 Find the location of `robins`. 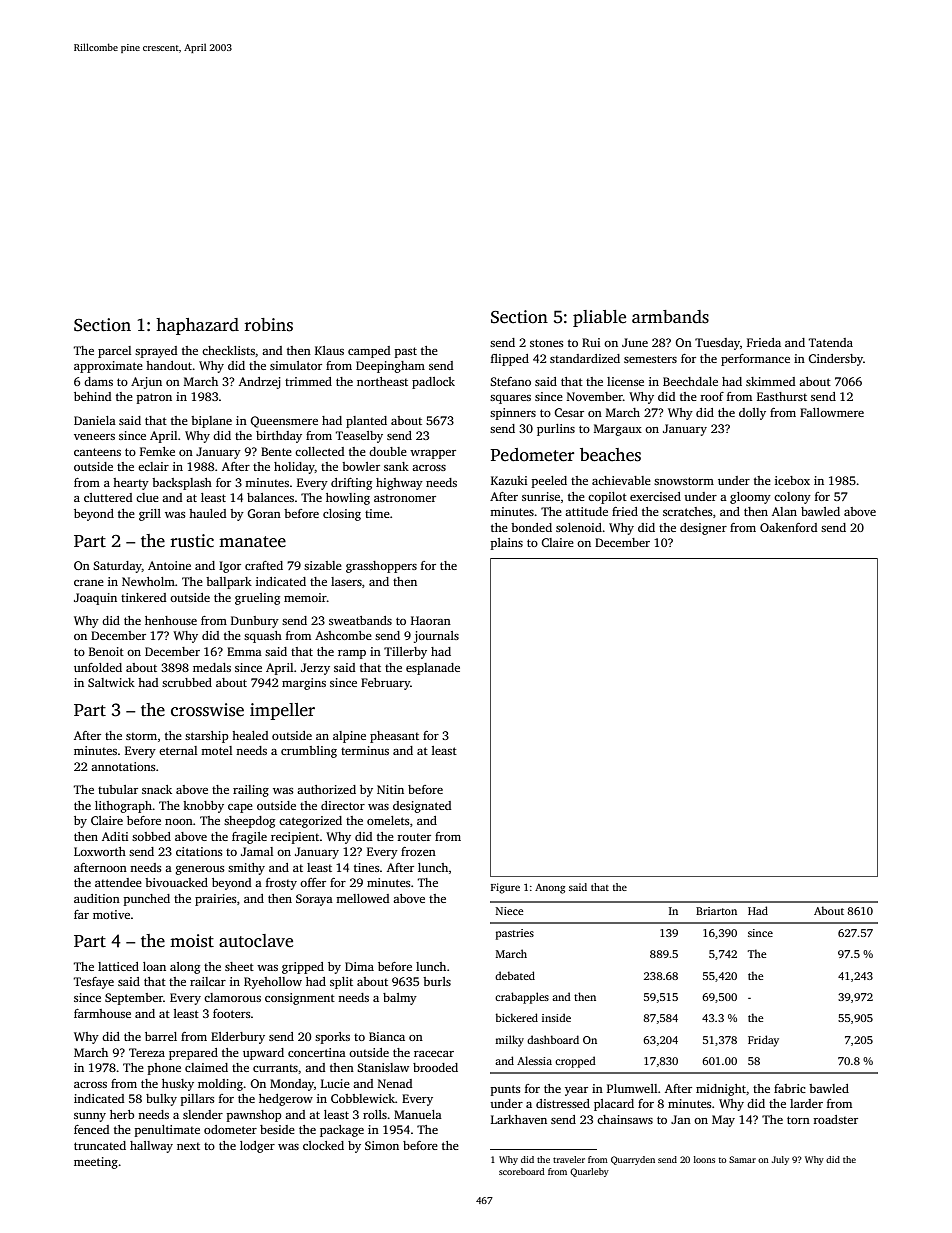

robins is located at coordinates (269, 325).
